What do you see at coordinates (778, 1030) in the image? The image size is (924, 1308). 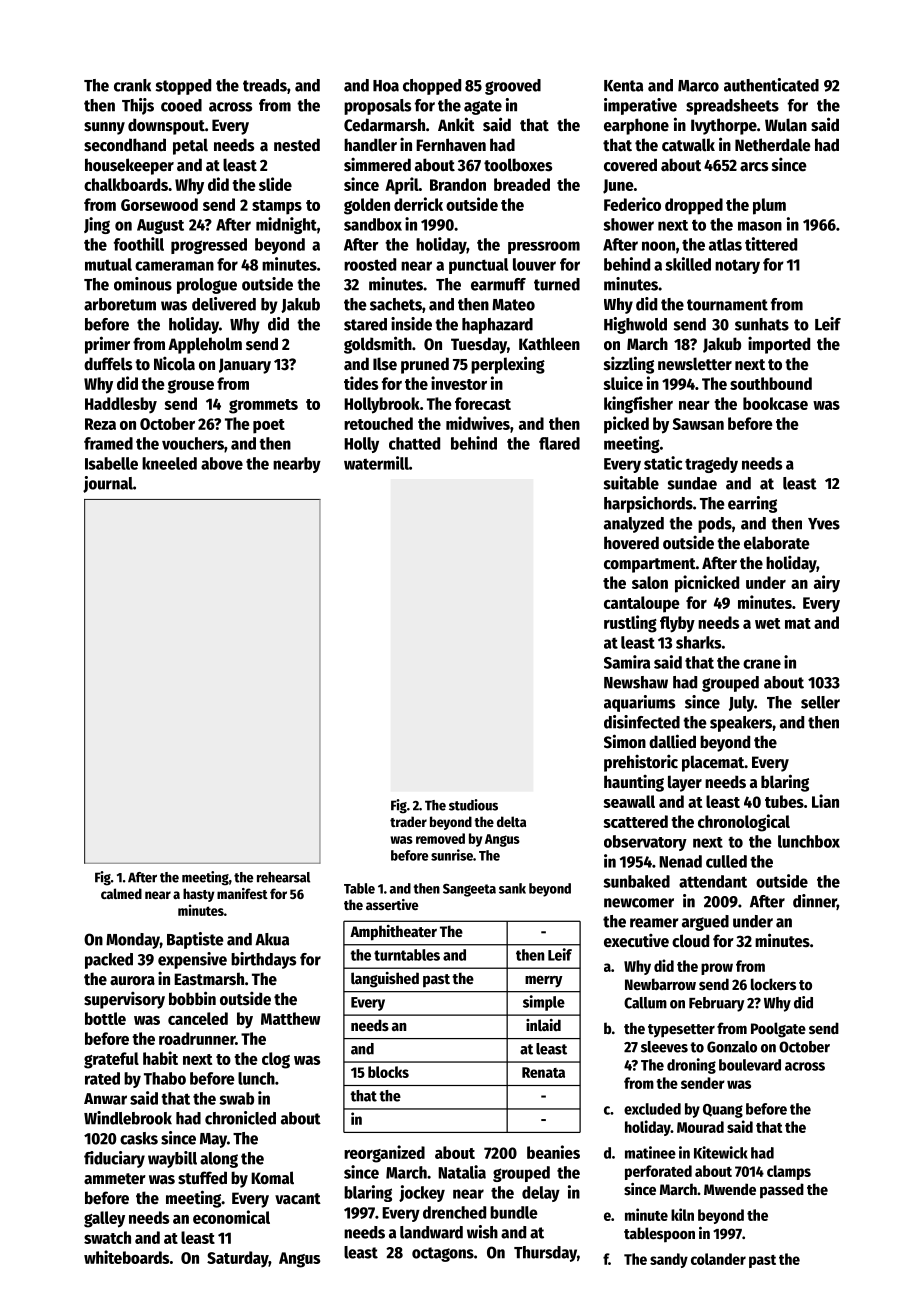 I see `Poolgate` at bounding box center [778, 1030].
